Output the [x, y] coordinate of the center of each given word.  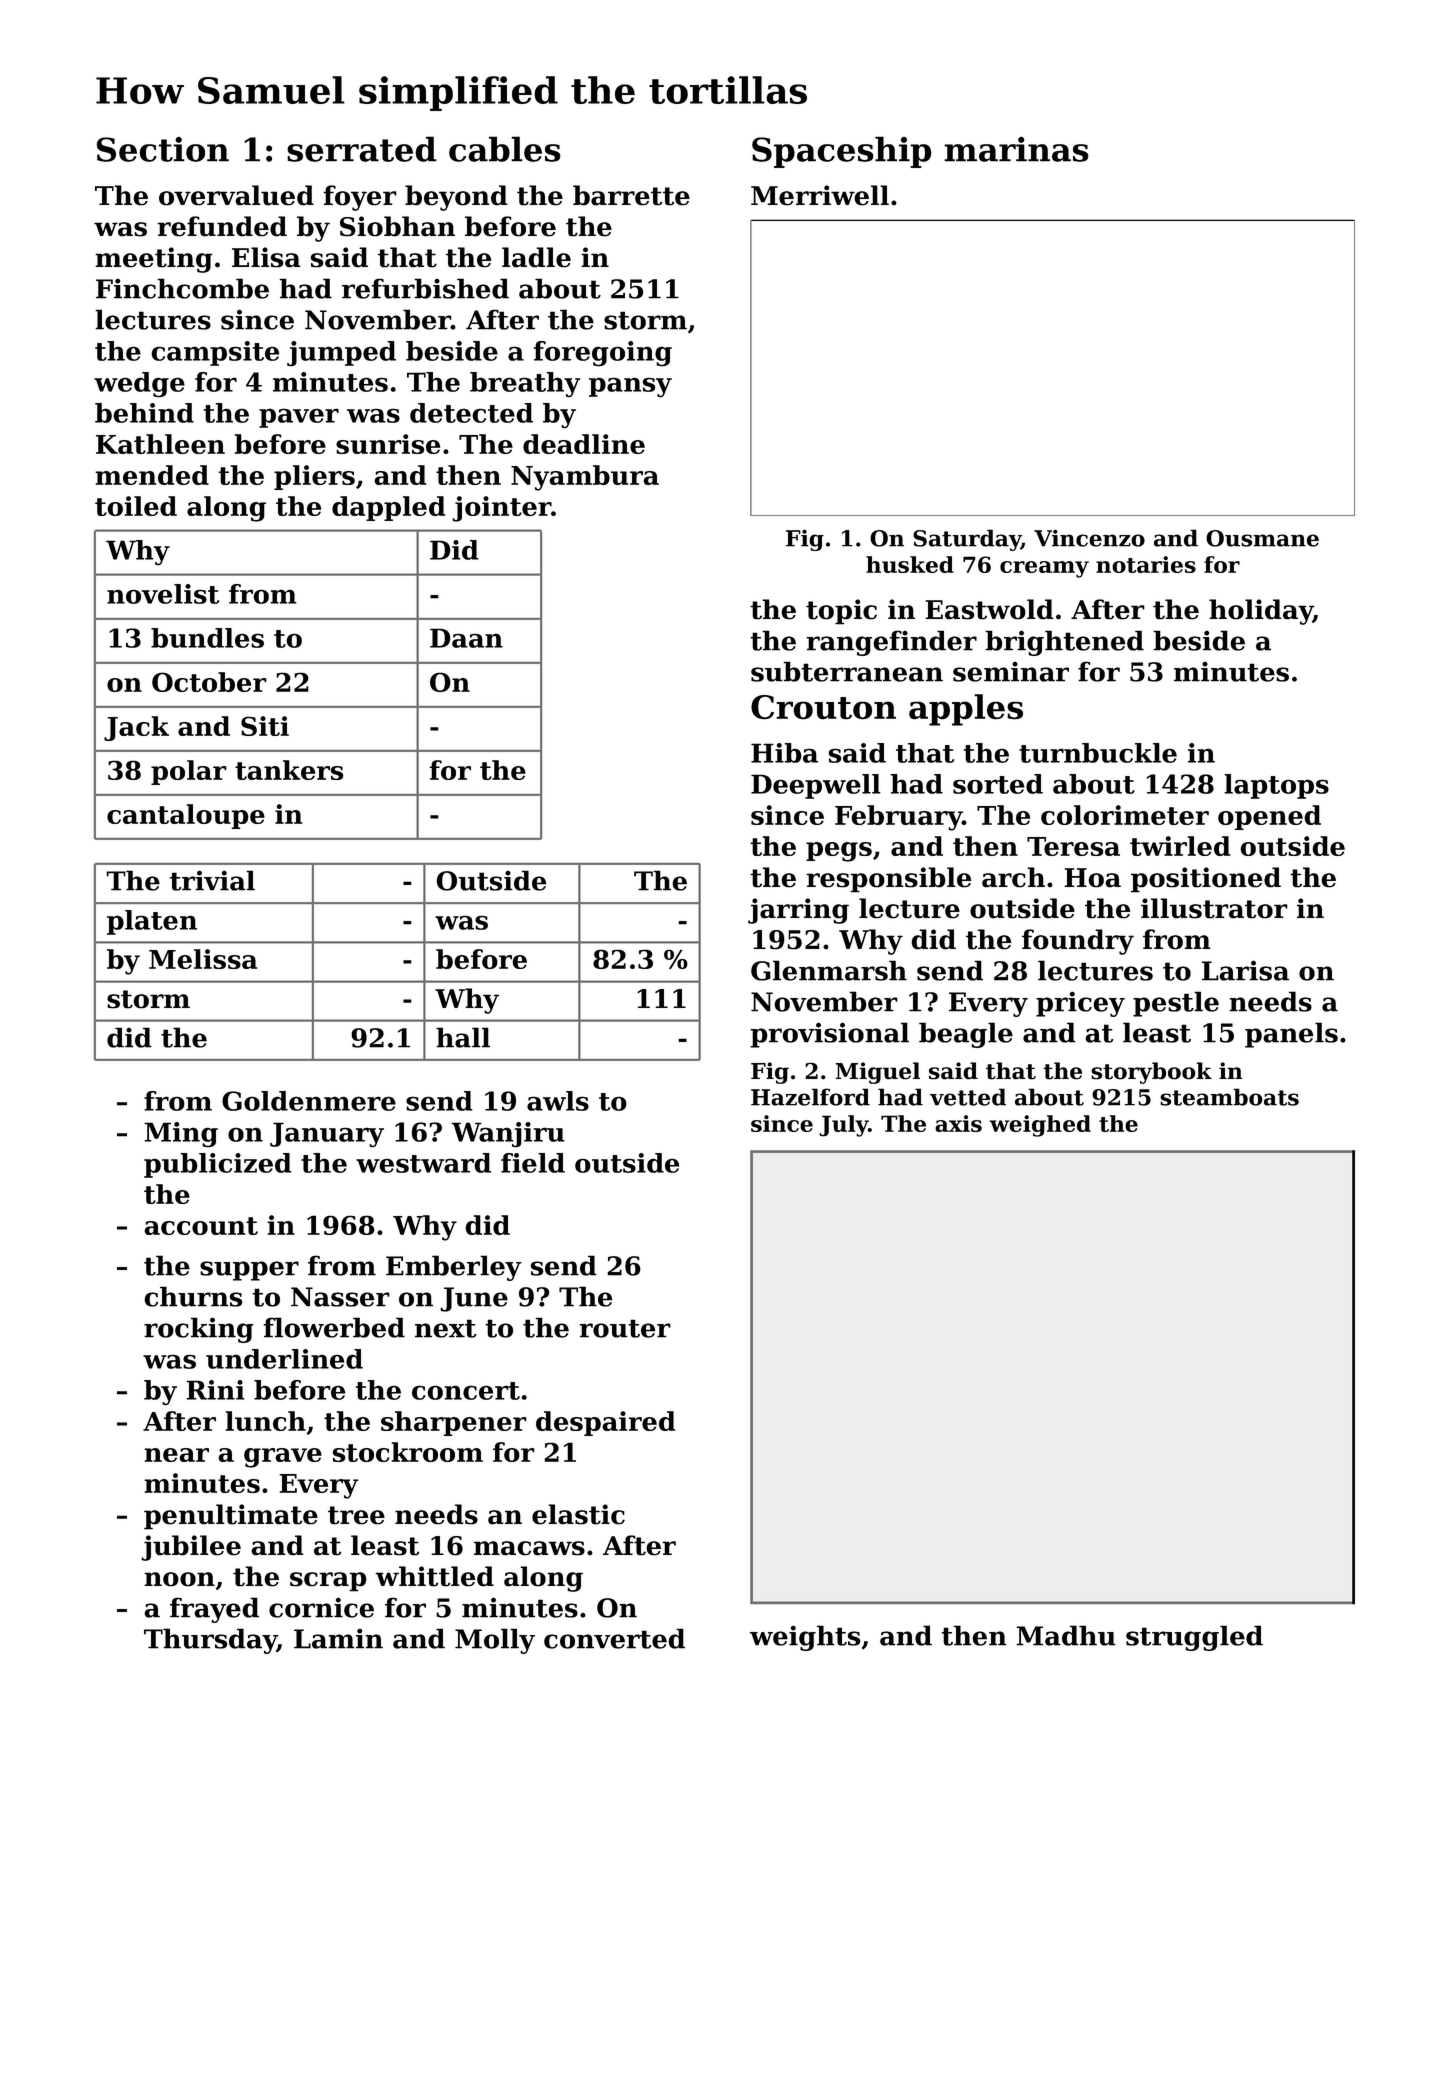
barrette [631, 195]
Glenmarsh [829, 970]
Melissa [203, 959]
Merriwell [820, 195]
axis [958, 1123]
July [844, 1126]
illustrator [1214, 908]
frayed [214, 1610]
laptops [1276, 786]
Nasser [340, 1297]
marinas [1016, 149]
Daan [466, 638]
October [209, 682]
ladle [536, 257]
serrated [362, 149]
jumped [341, 353]
